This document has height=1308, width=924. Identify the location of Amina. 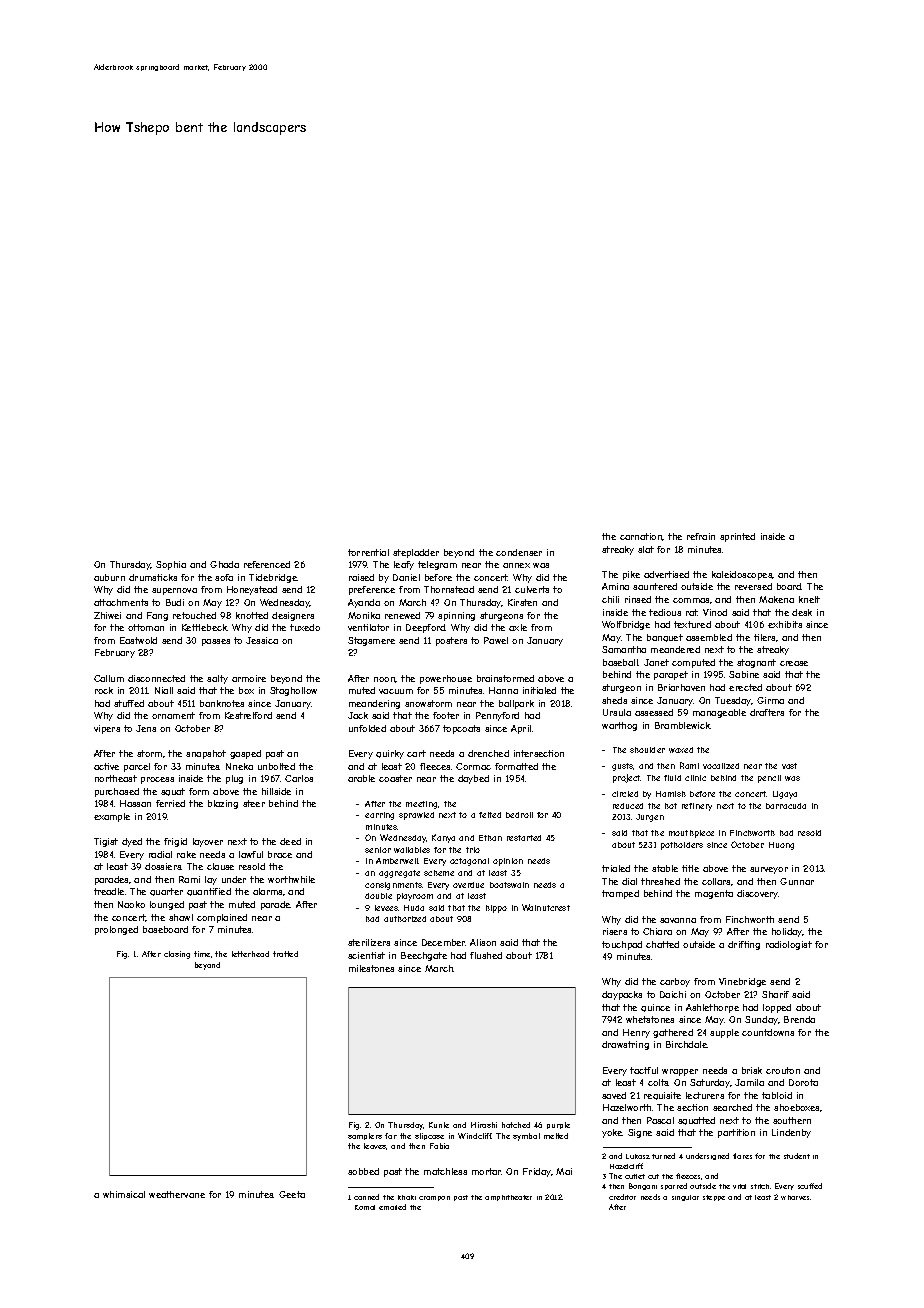
(615, 586).
